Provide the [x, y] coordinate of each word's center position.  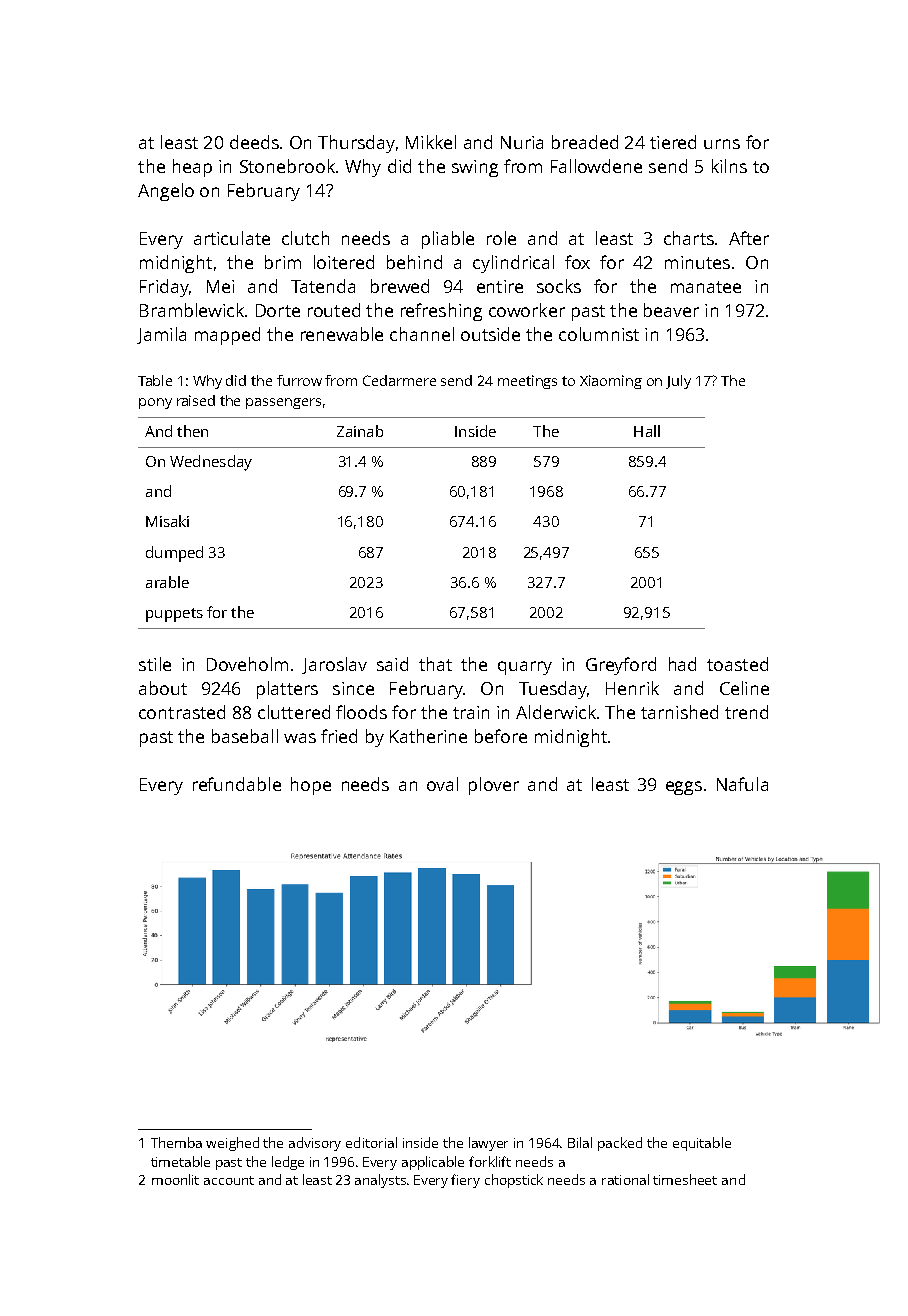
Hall [647, 431]
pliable [448, 240]
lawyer [488, 1144]
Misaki [167, 521]
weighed [232, 1144]
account [229, 1180]
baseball [245, 736]
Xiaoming [611, 382]
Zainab [360, 431]
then [192, 431]
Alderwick [556, 712]
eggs [684, 788]
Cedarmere [399, 380]
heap [192, 168]
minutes [697, 262]
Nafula [742, 784]
